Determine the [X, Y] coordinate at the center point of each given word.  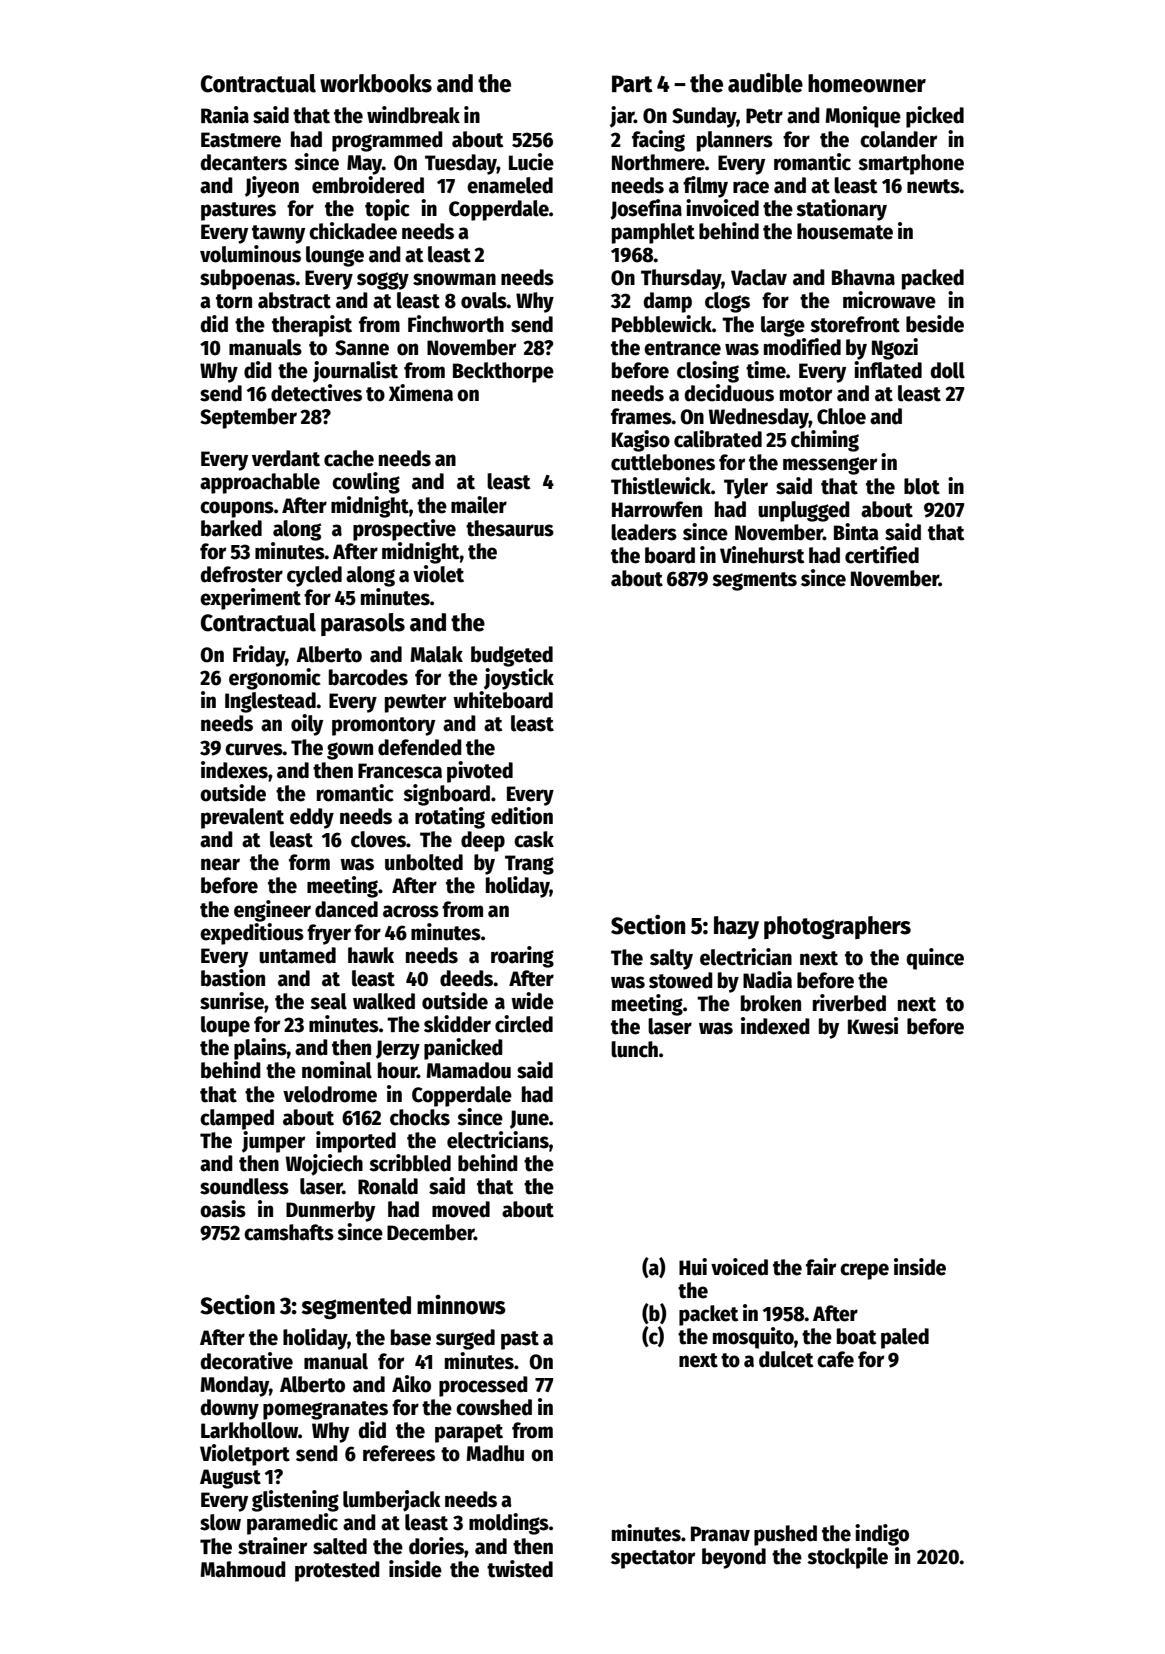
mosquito [753, 1338]
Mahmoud [243, 1569]
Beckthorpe [503, 372]
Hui [693, 1267]
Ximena [421, 393]
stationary [841, 210]
